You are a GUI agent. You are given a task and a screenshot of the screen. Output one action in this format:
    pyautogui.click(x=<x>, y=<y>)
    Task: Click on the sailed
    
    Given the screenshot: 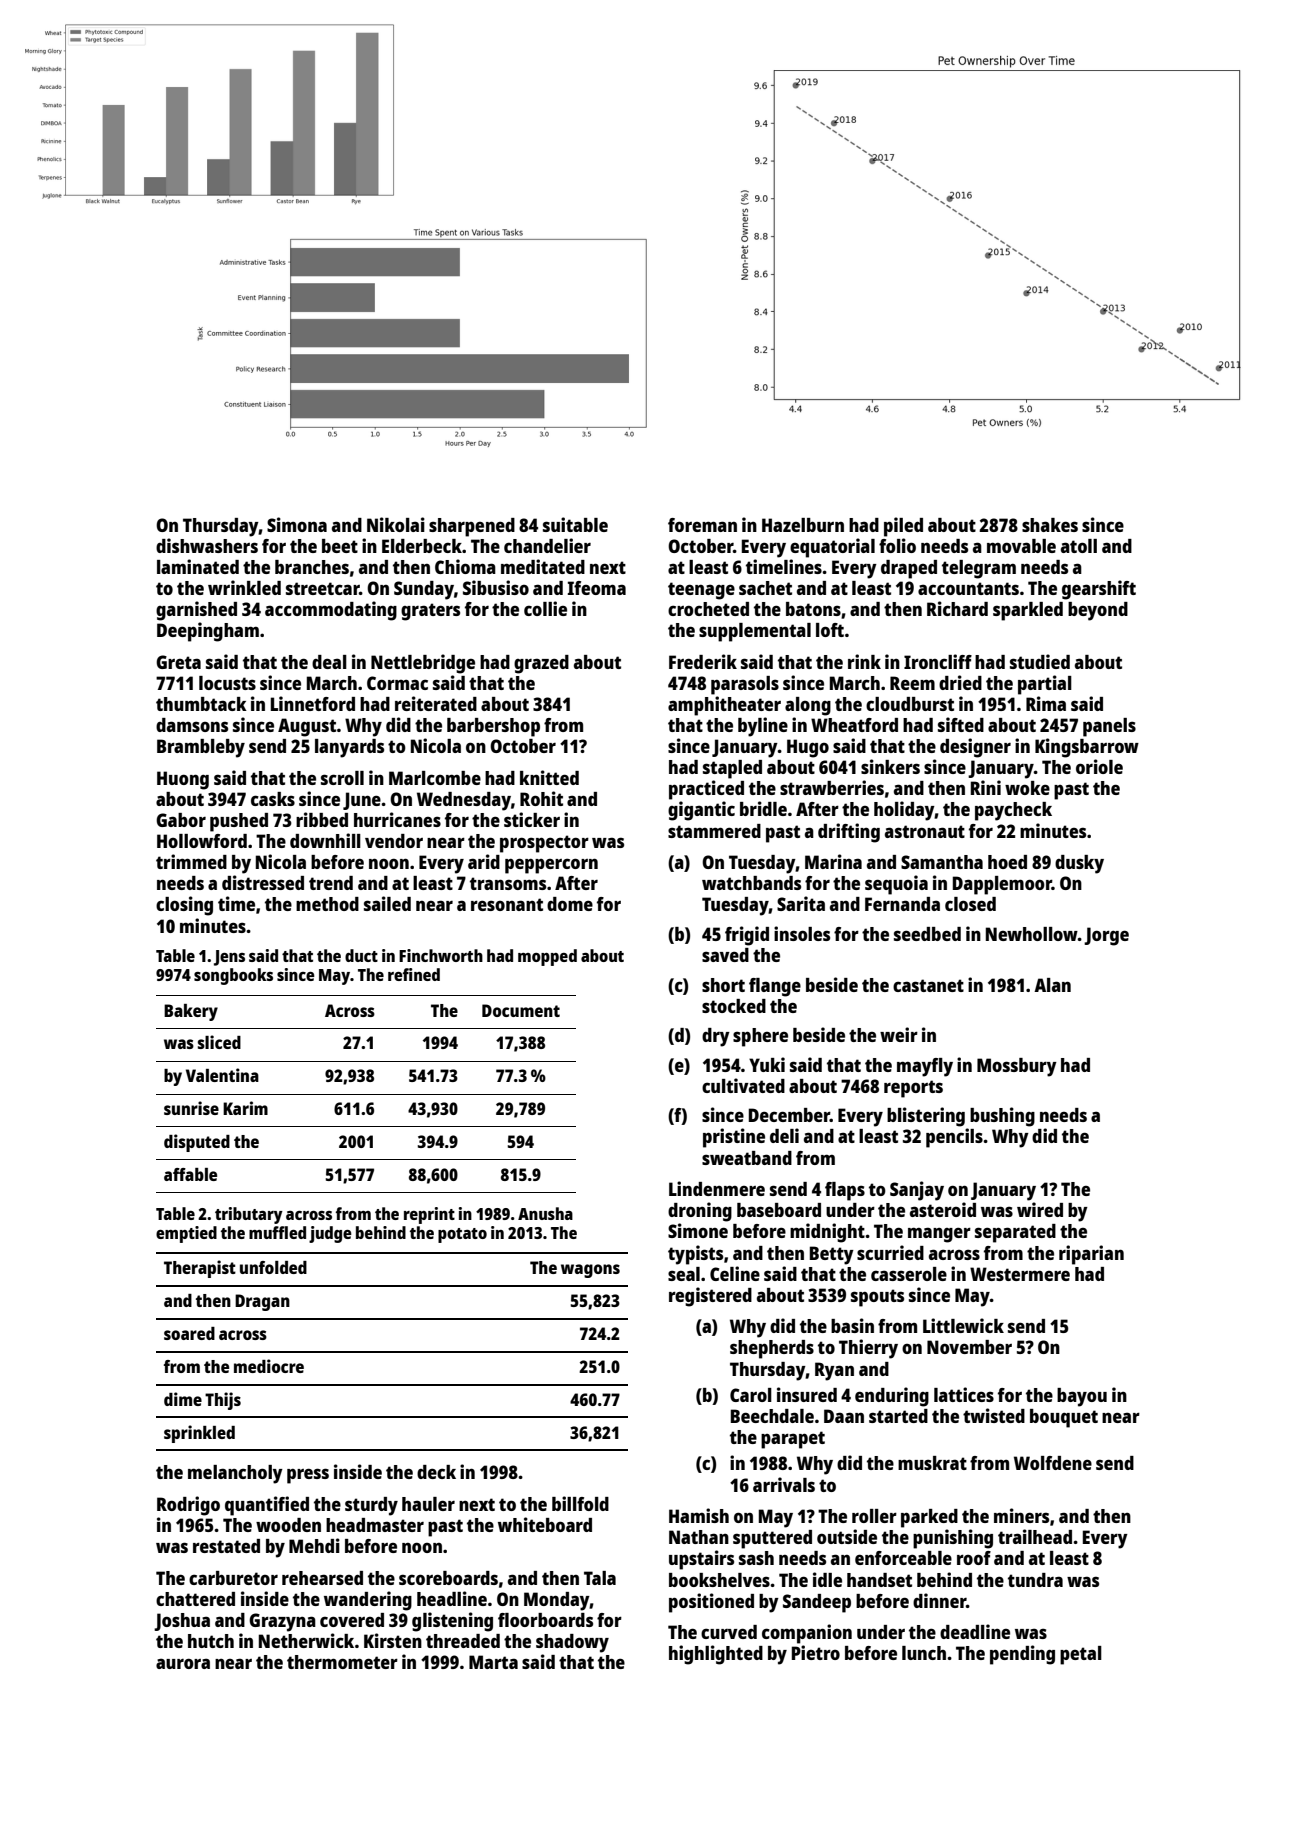 What is the action you would take?
    pyautogui.click(x=387, y=903)
